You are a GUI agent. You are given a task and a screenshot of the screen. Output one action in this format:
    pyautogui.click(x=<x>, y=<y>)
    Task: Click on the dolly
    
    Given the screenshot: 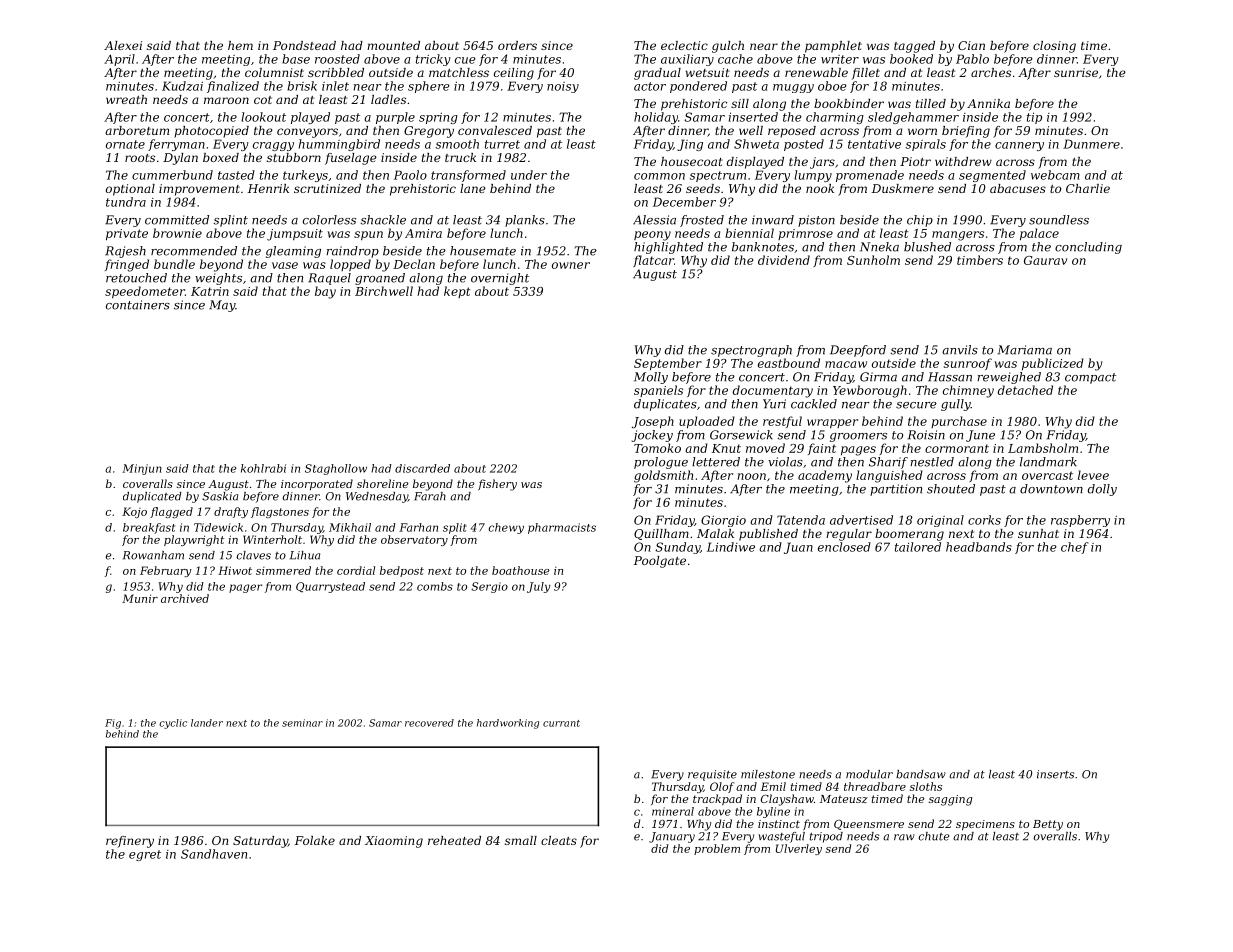 What is the action you would take?
    pyautogui.click(x=1102, y=490)
